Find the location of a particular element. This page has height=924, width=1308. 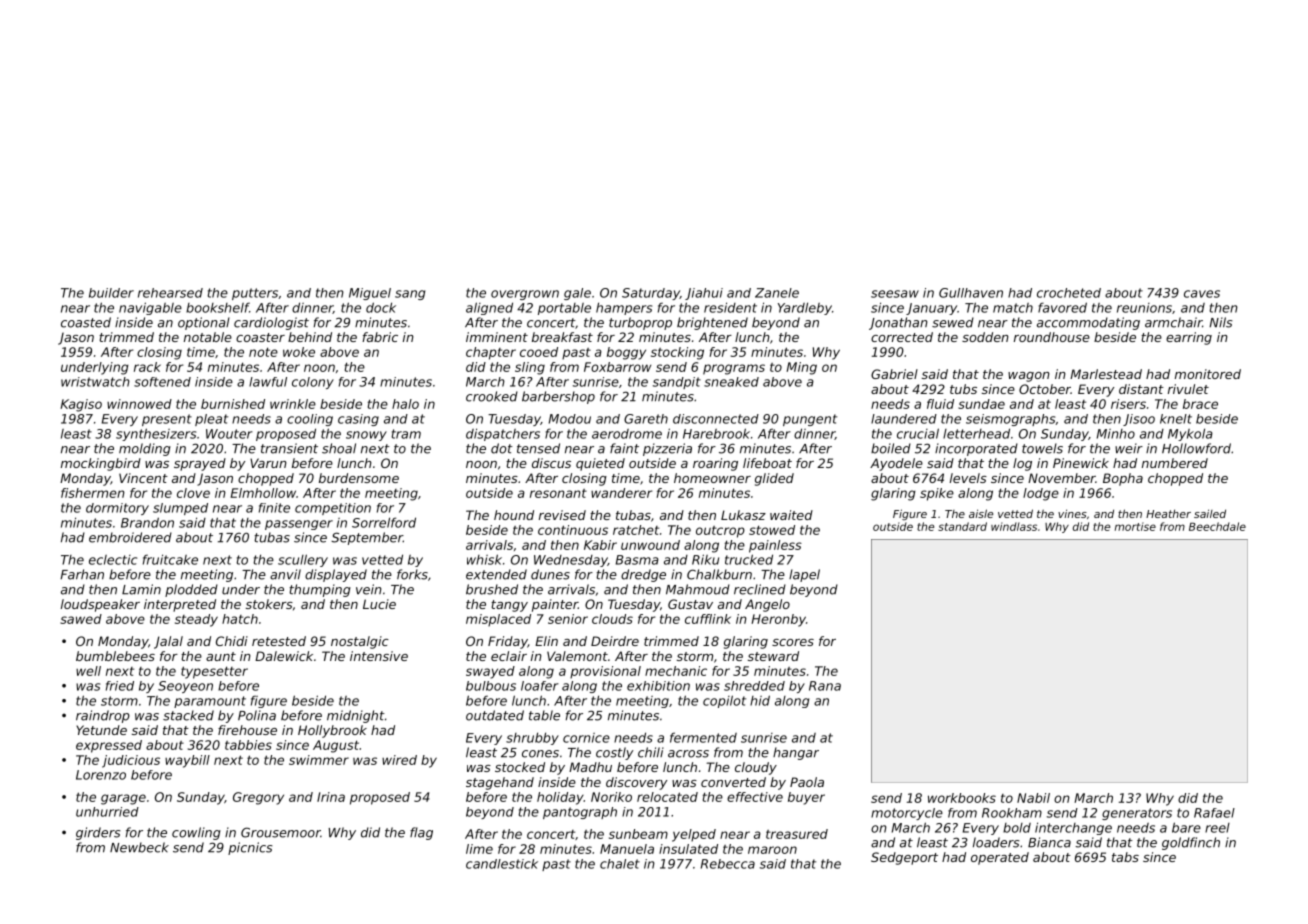

Irina is located at coordinates (331, 797).
